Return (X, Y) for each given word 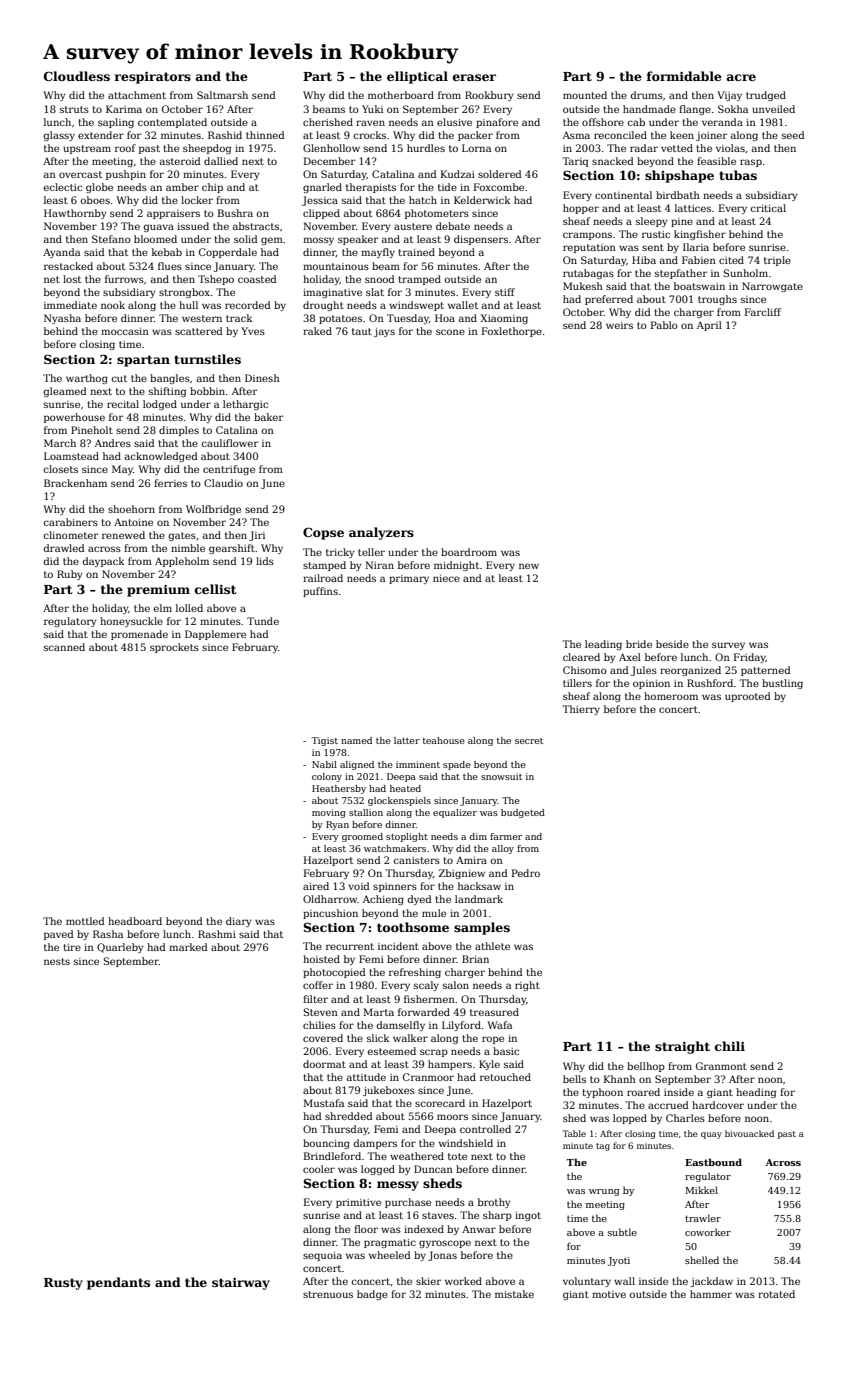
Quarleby (120, 948)
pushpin (126, 175)
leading (603, 645)
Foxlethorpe (512, 332)
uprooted (748, 697)
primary (409, 579)
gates (182, 536)
